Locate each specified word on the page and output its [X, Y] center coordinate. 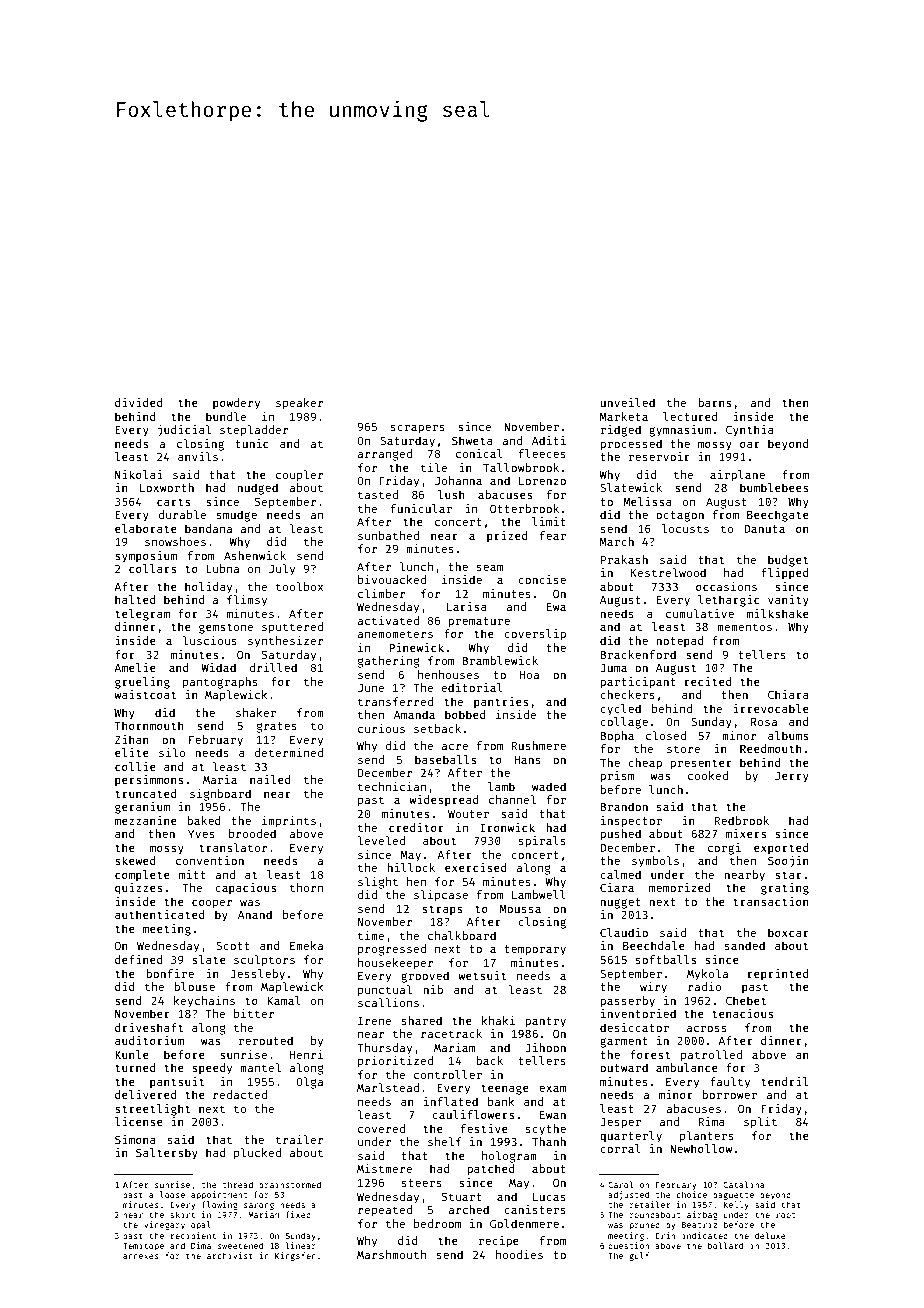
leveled [381, 840]
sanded [745, 945]
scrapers [418, 429]
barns [714, 402]
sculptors [264, 961]
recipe [499, 1242]
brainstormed [290, 1184]
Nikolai [139, 474]
